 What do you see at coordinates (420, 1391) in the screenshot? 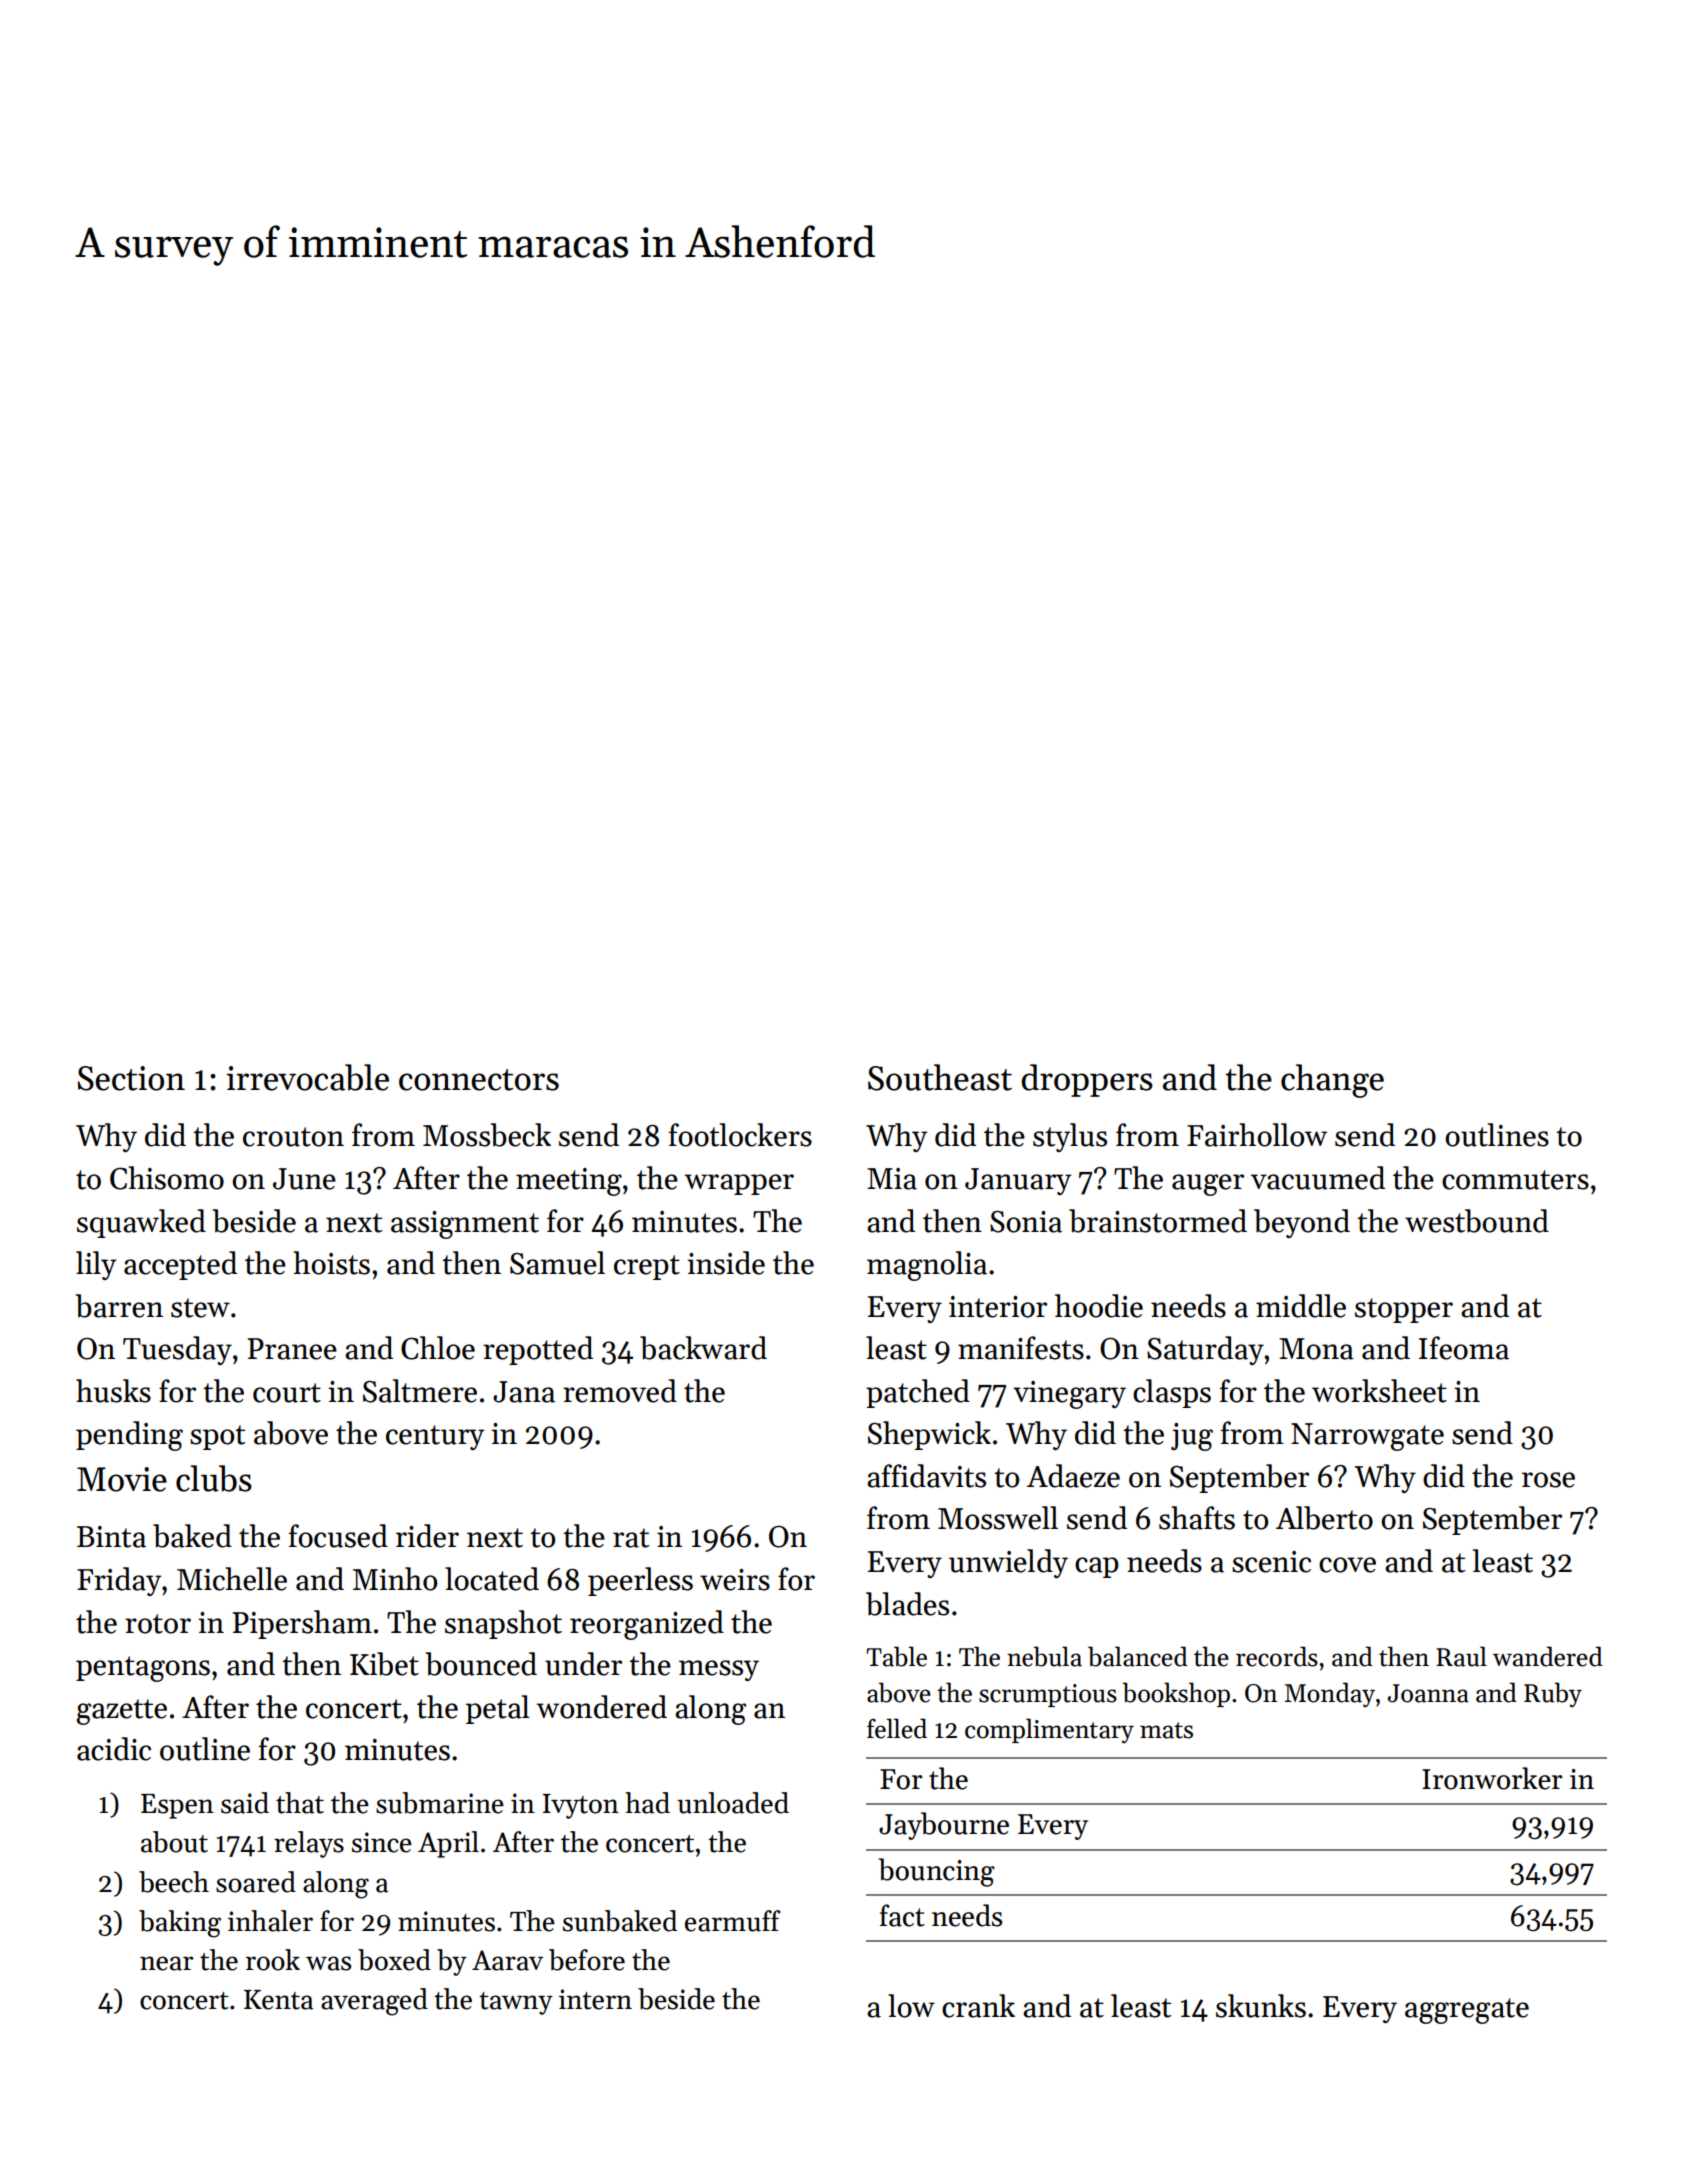
I see `Saltmere` at bounding box center [420, 1391].
